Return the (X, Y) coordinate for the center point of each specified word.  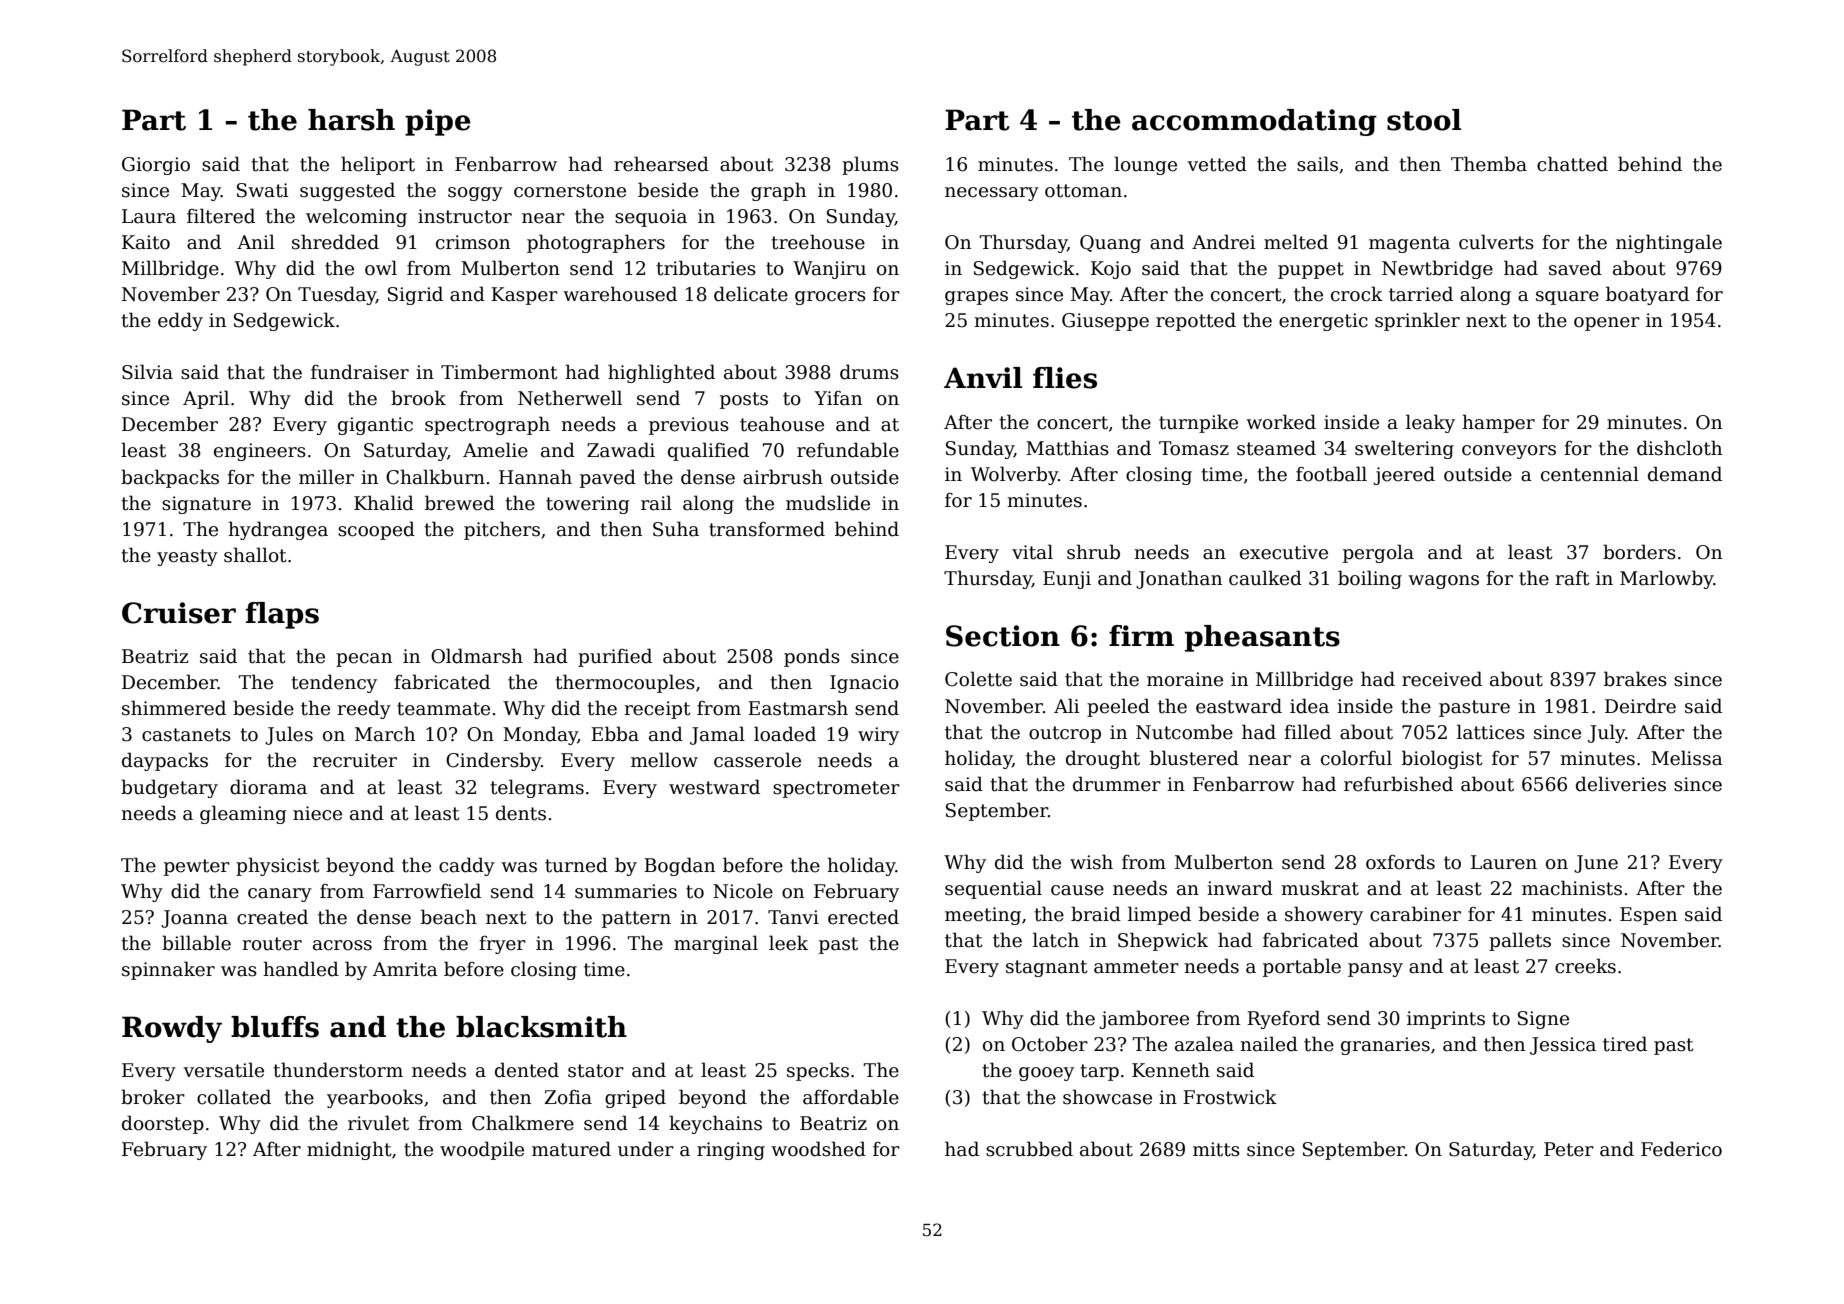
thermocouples (625, 683)
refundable (848, 450)
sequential (993, 889)
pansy (1375, 970)
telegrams (537, 788)
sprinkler (1417, 321)
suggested (347, 191)
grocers (830, 298)
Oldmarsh (477, 656)
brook (418, 398)
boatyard (1647, 295)
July (1606, 733)
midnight (349, 1150)
